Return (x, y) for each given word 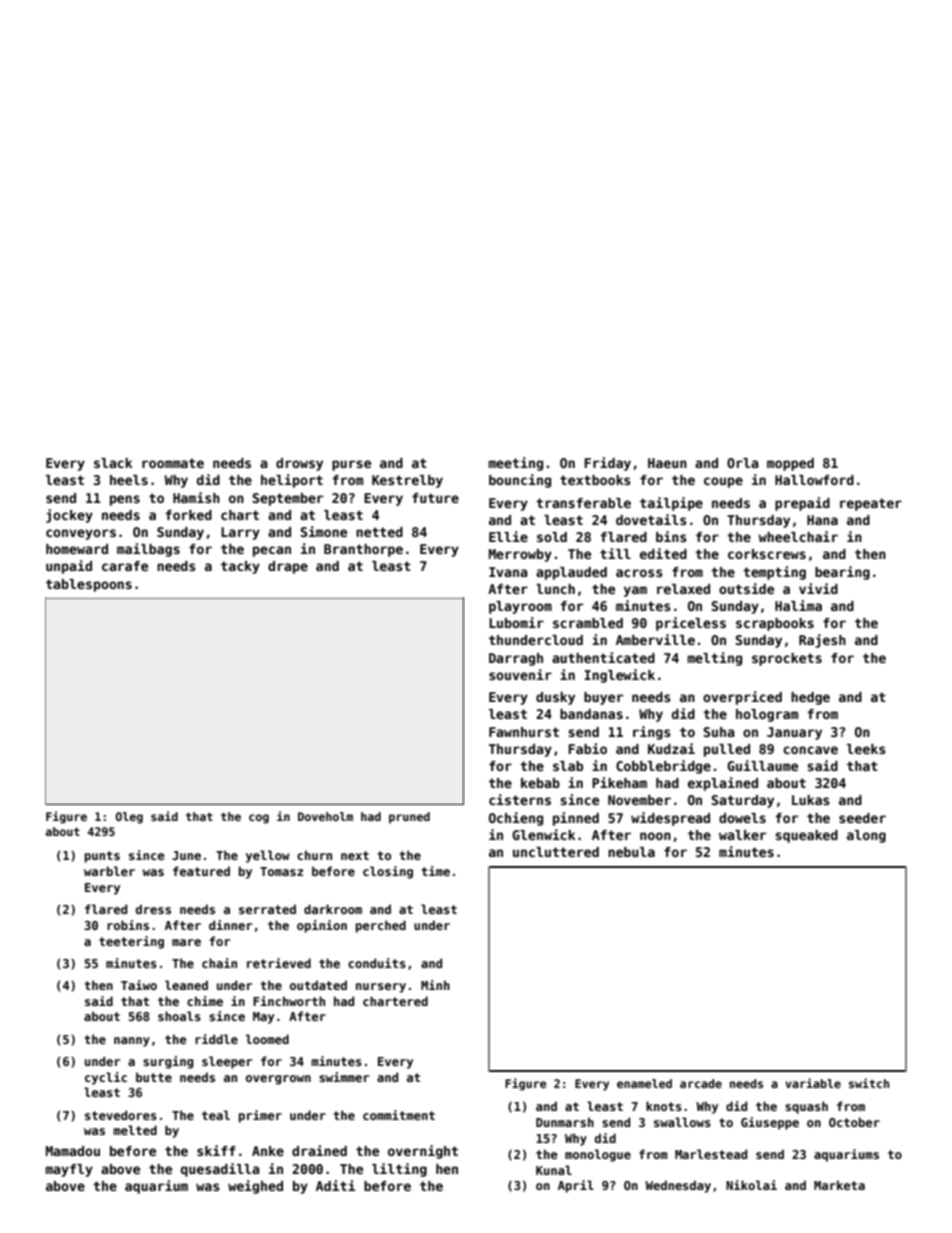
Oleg (129, 818)
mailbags (148, 550)
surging (168, 1062)
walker (742, 835)
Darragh (516, 659)
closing (388, 872)
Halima (798, 605)
